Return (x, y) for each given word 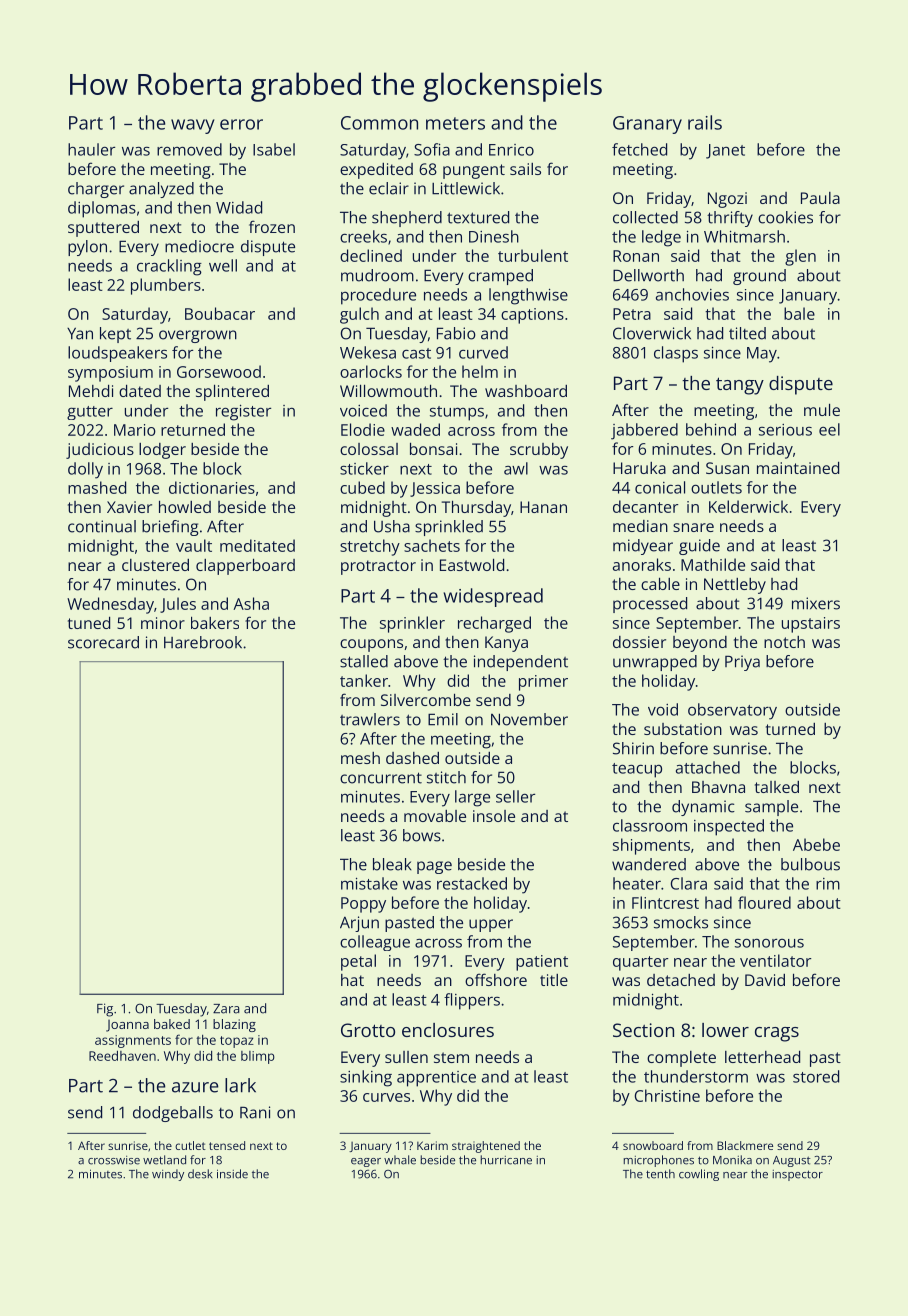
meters (455, 123)
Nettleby (735, 586)
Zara (226, 1009)
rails (705, 122)
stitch (446, 777)
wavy (193, 126)
